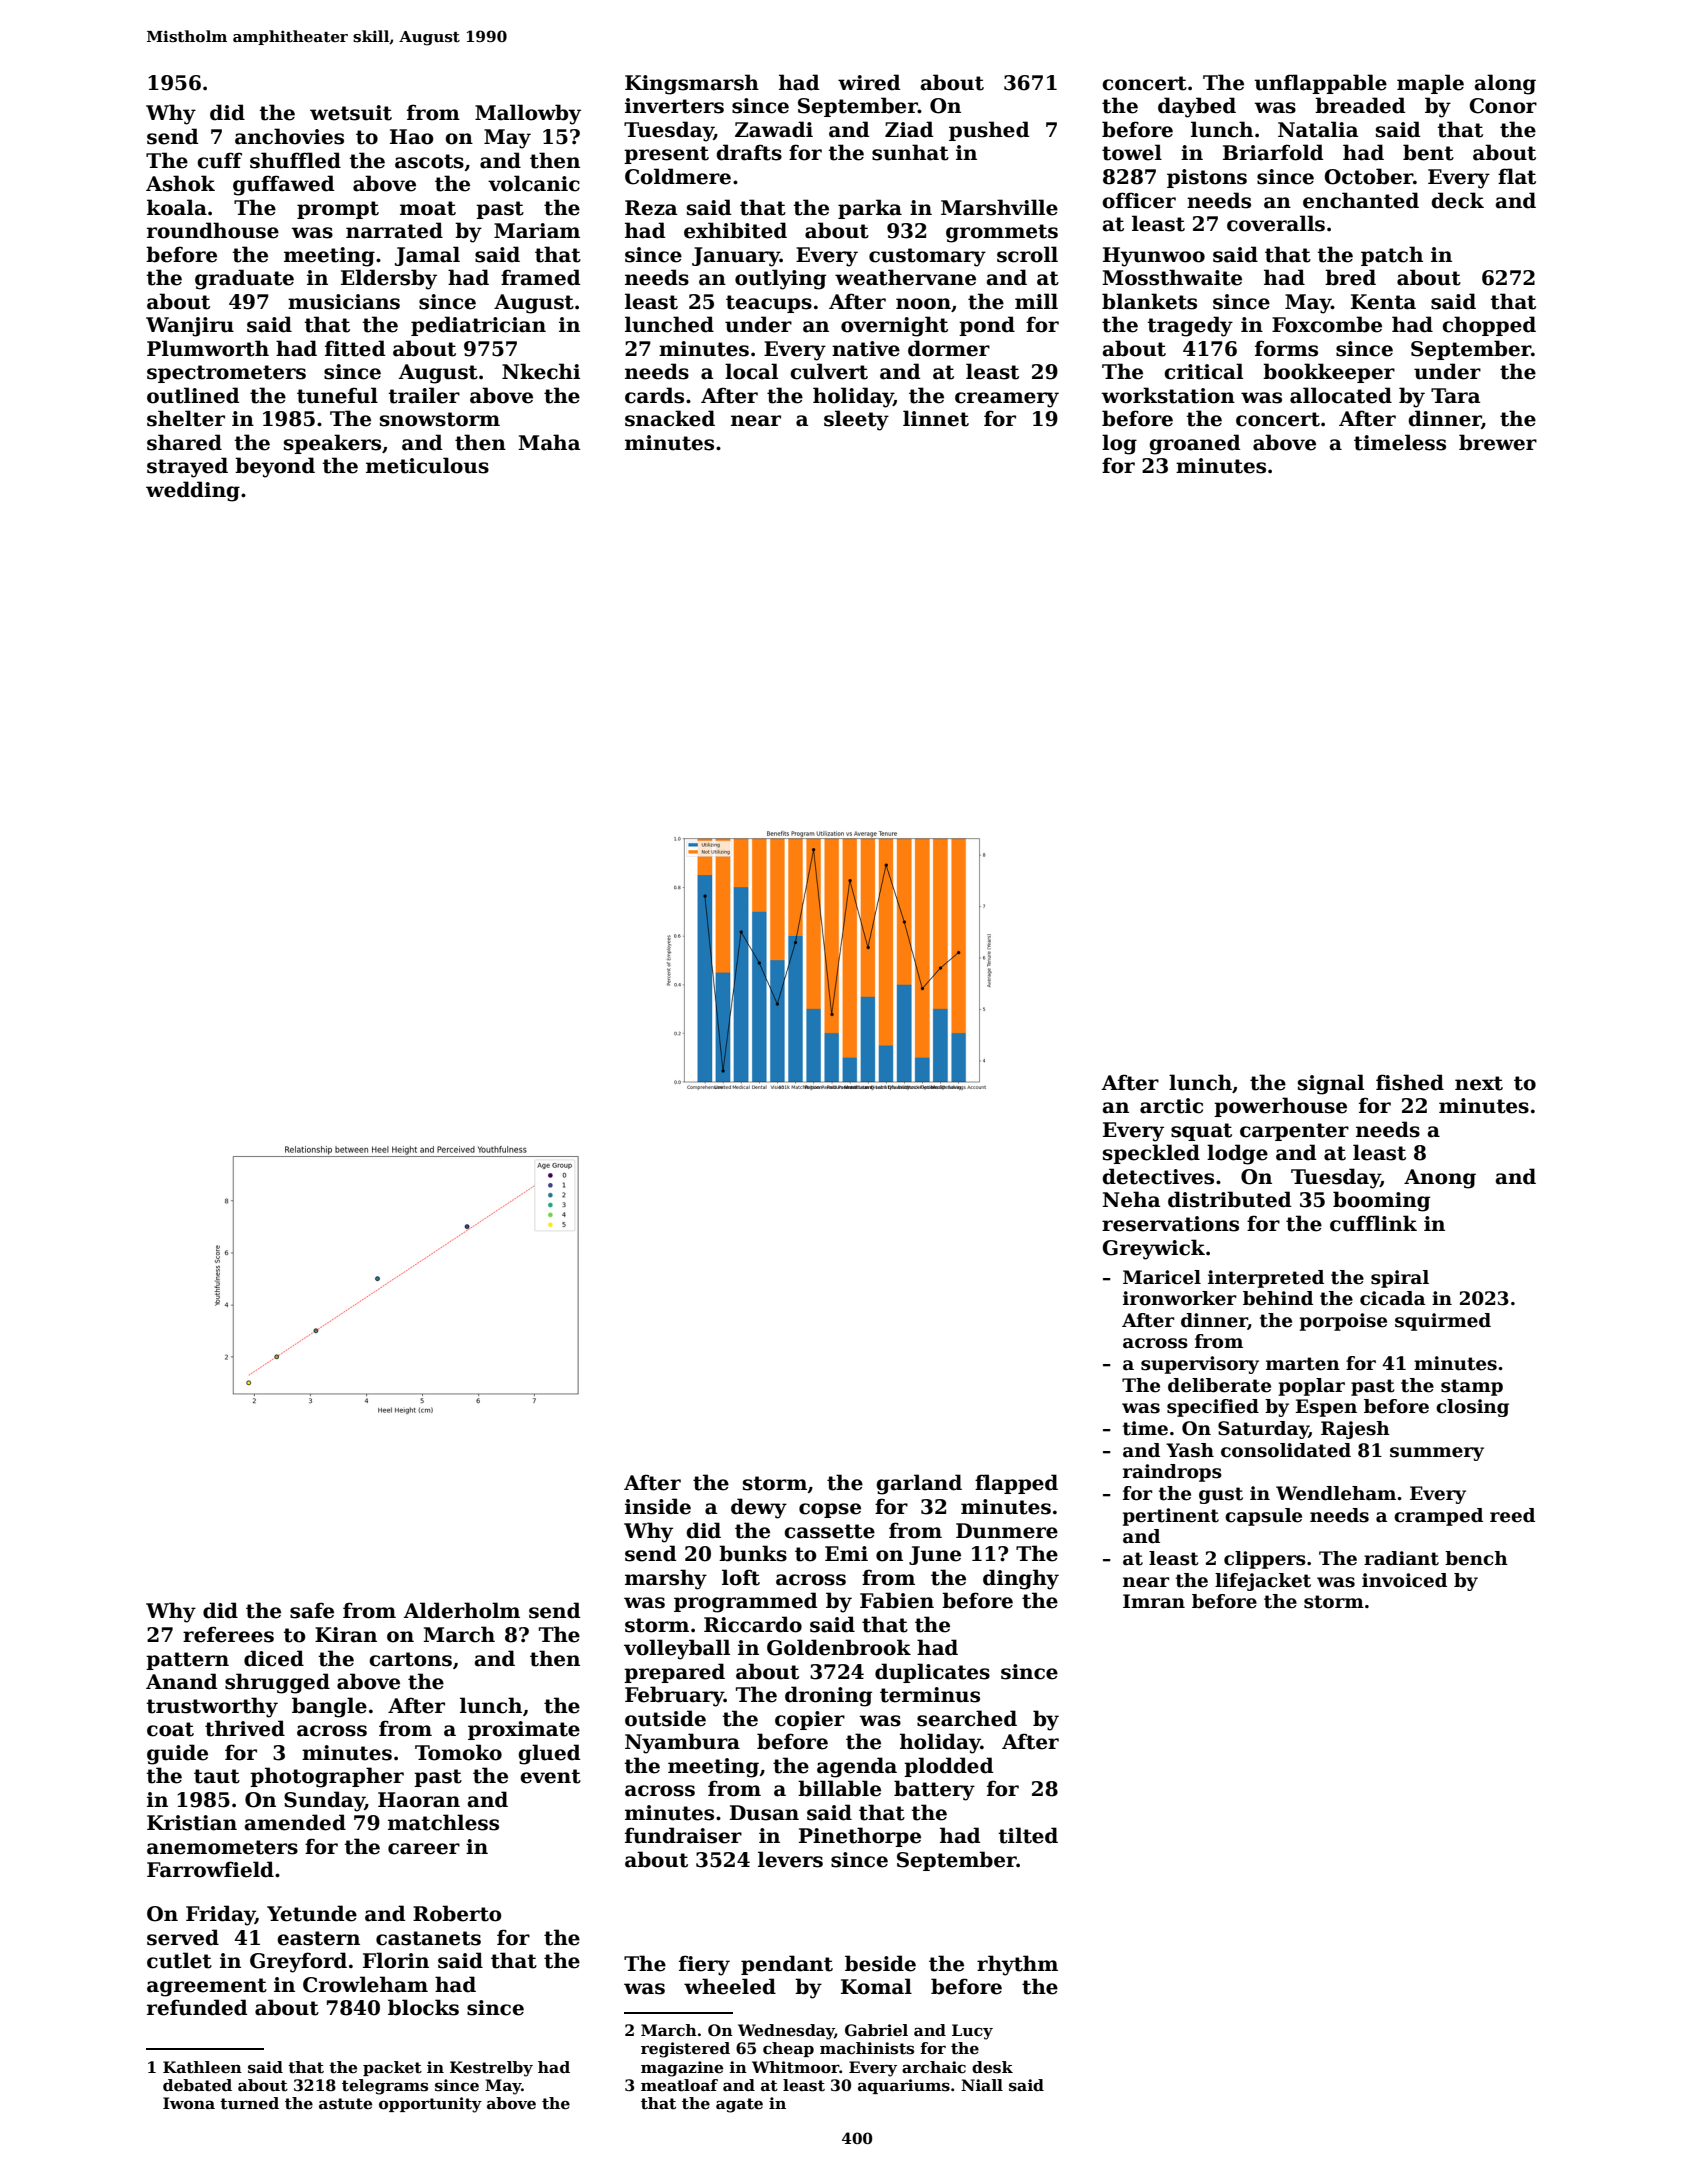 The width and height of the screenshot is (1683, 2178). What do you see at coordinates (424, 1849) in the screenshot?
I see `career` at bounding box center [424, 1849].
